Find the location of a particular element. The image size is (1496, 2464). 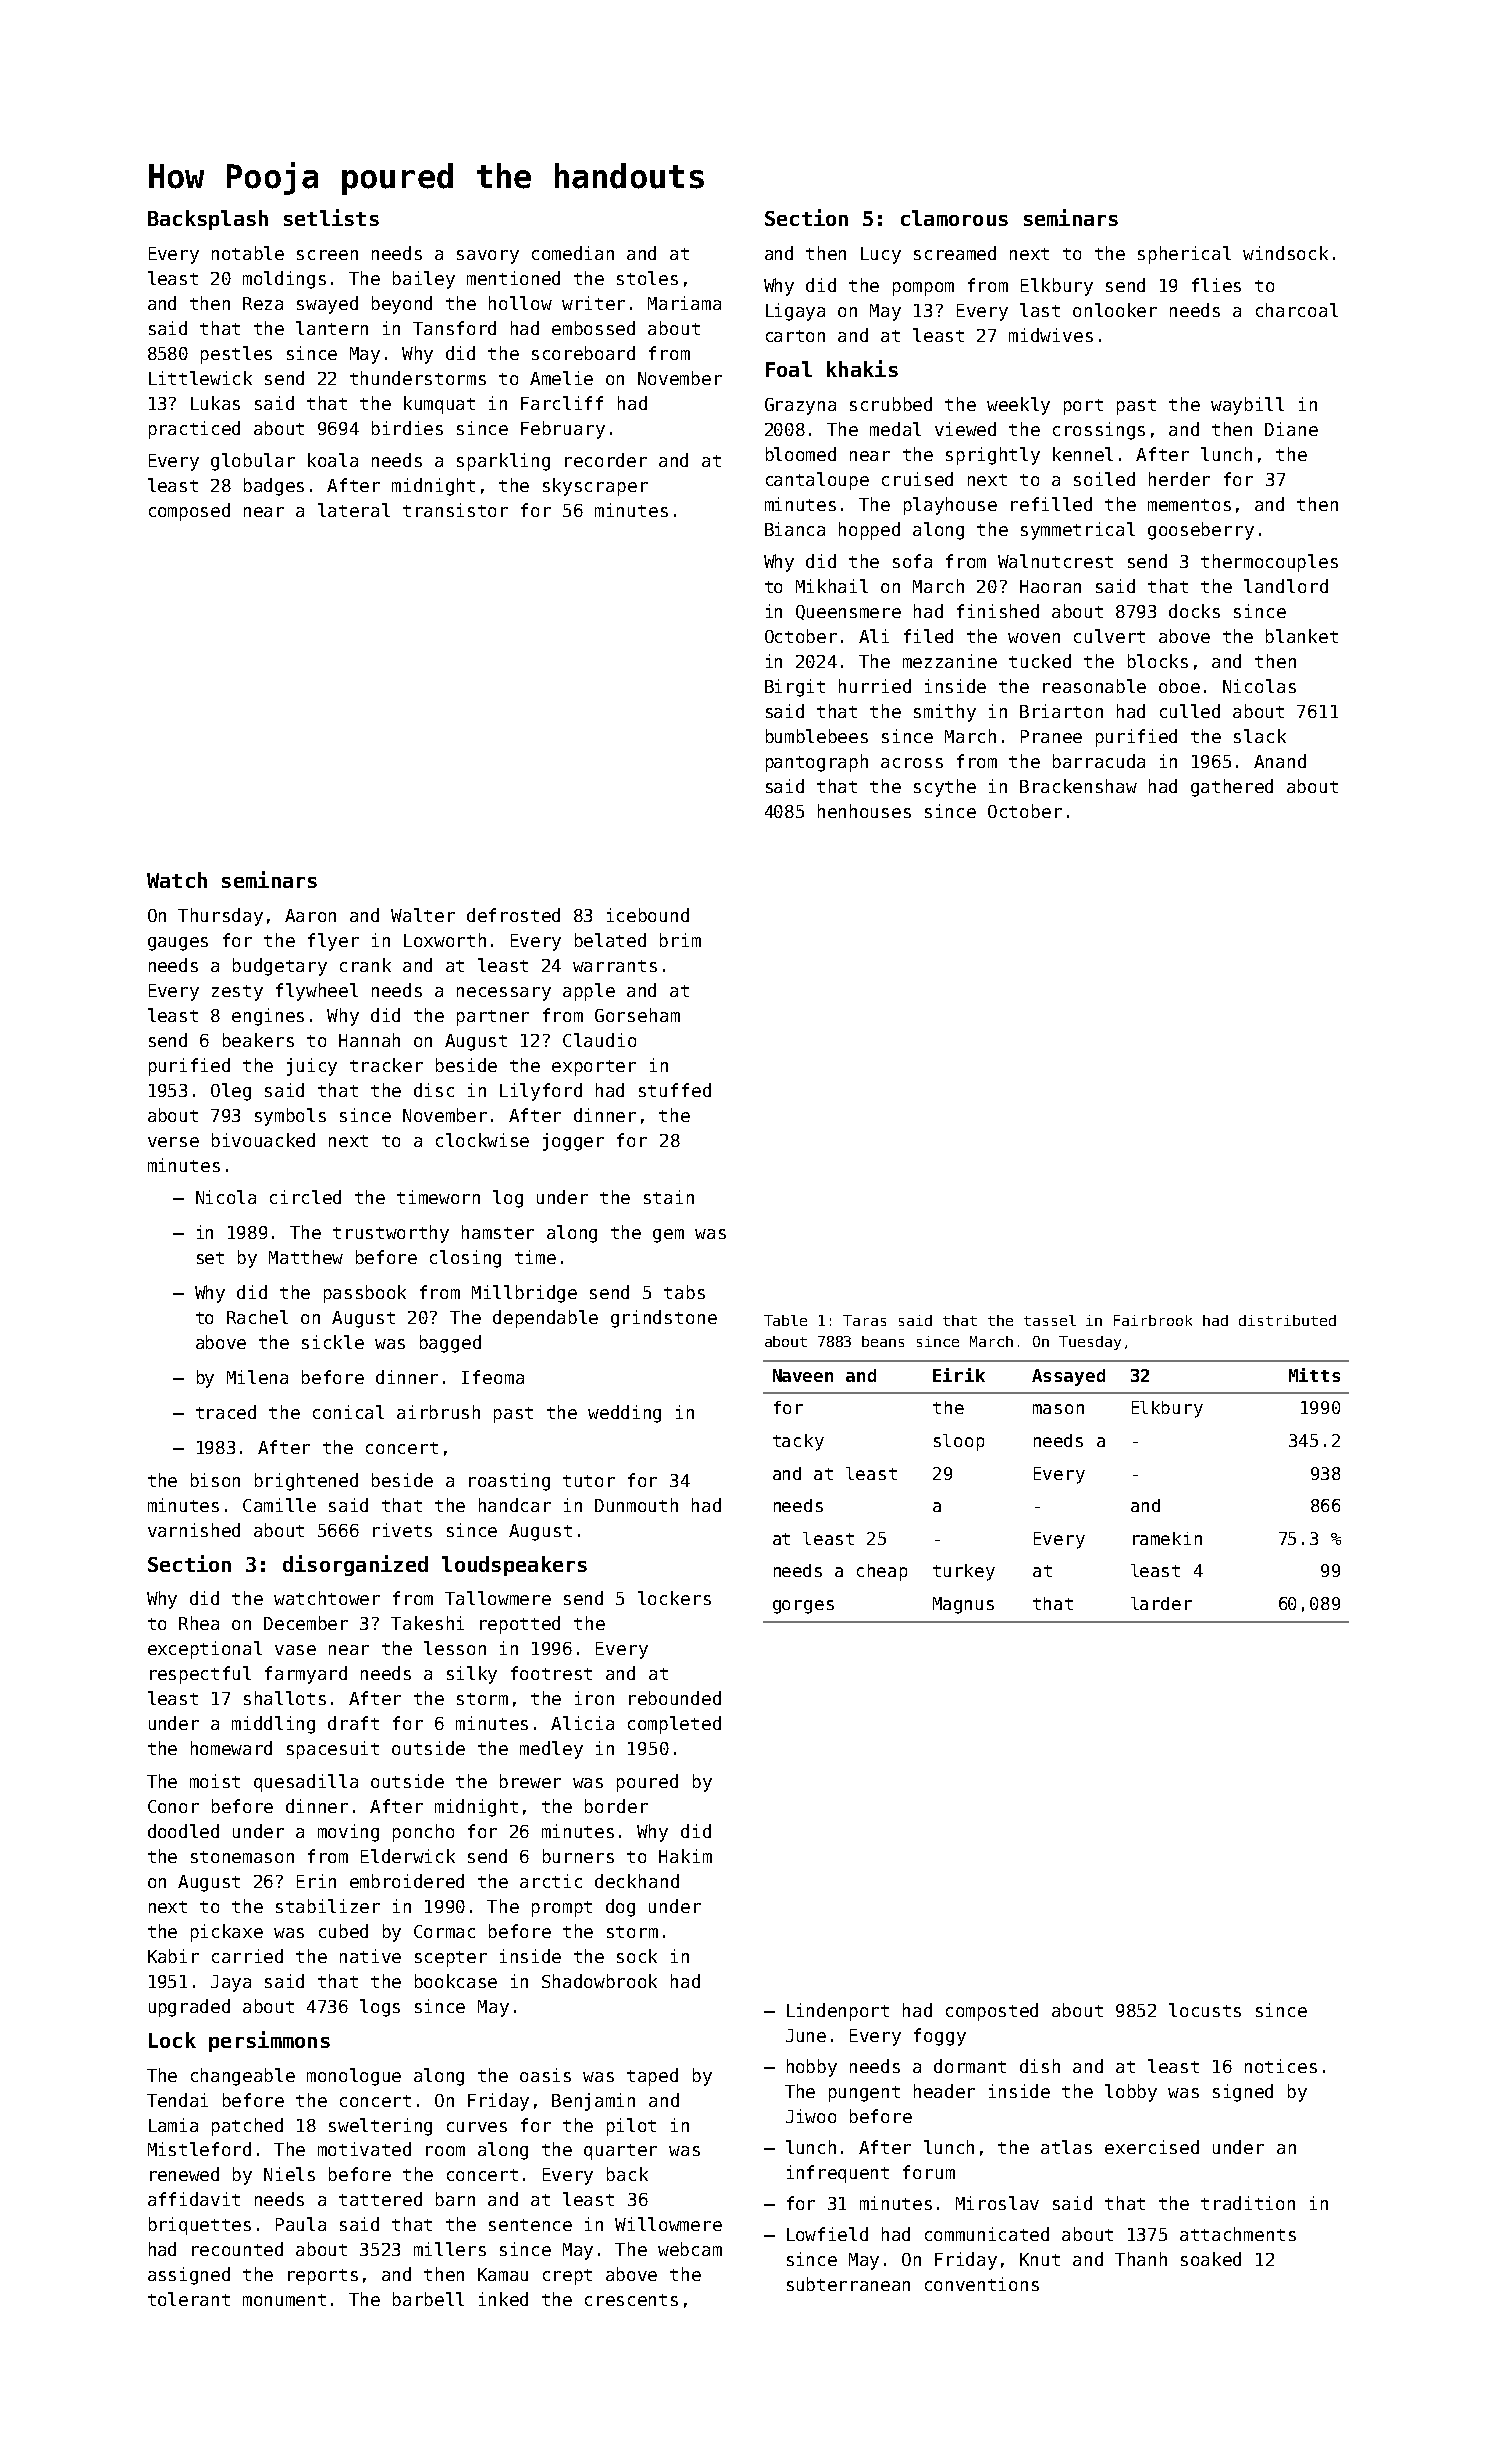

docks is located at coordinates (1194, 611).
